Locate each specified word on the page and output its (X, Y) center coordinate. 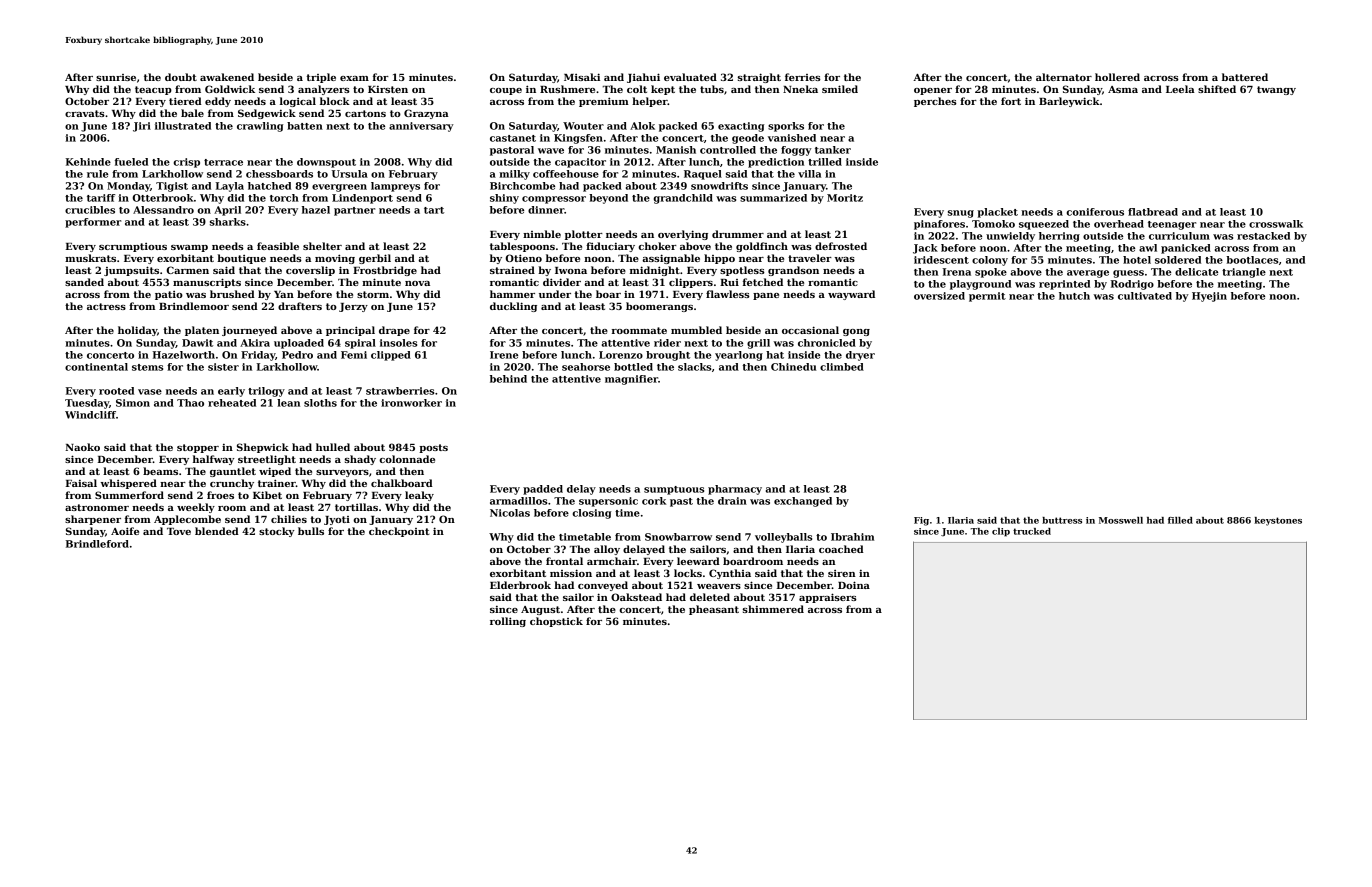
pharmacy (735, 490)
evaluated (690, 77)
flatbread (1153, 212)
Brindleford (97, 544)
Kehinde (88, 162)
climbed (842, 367)
